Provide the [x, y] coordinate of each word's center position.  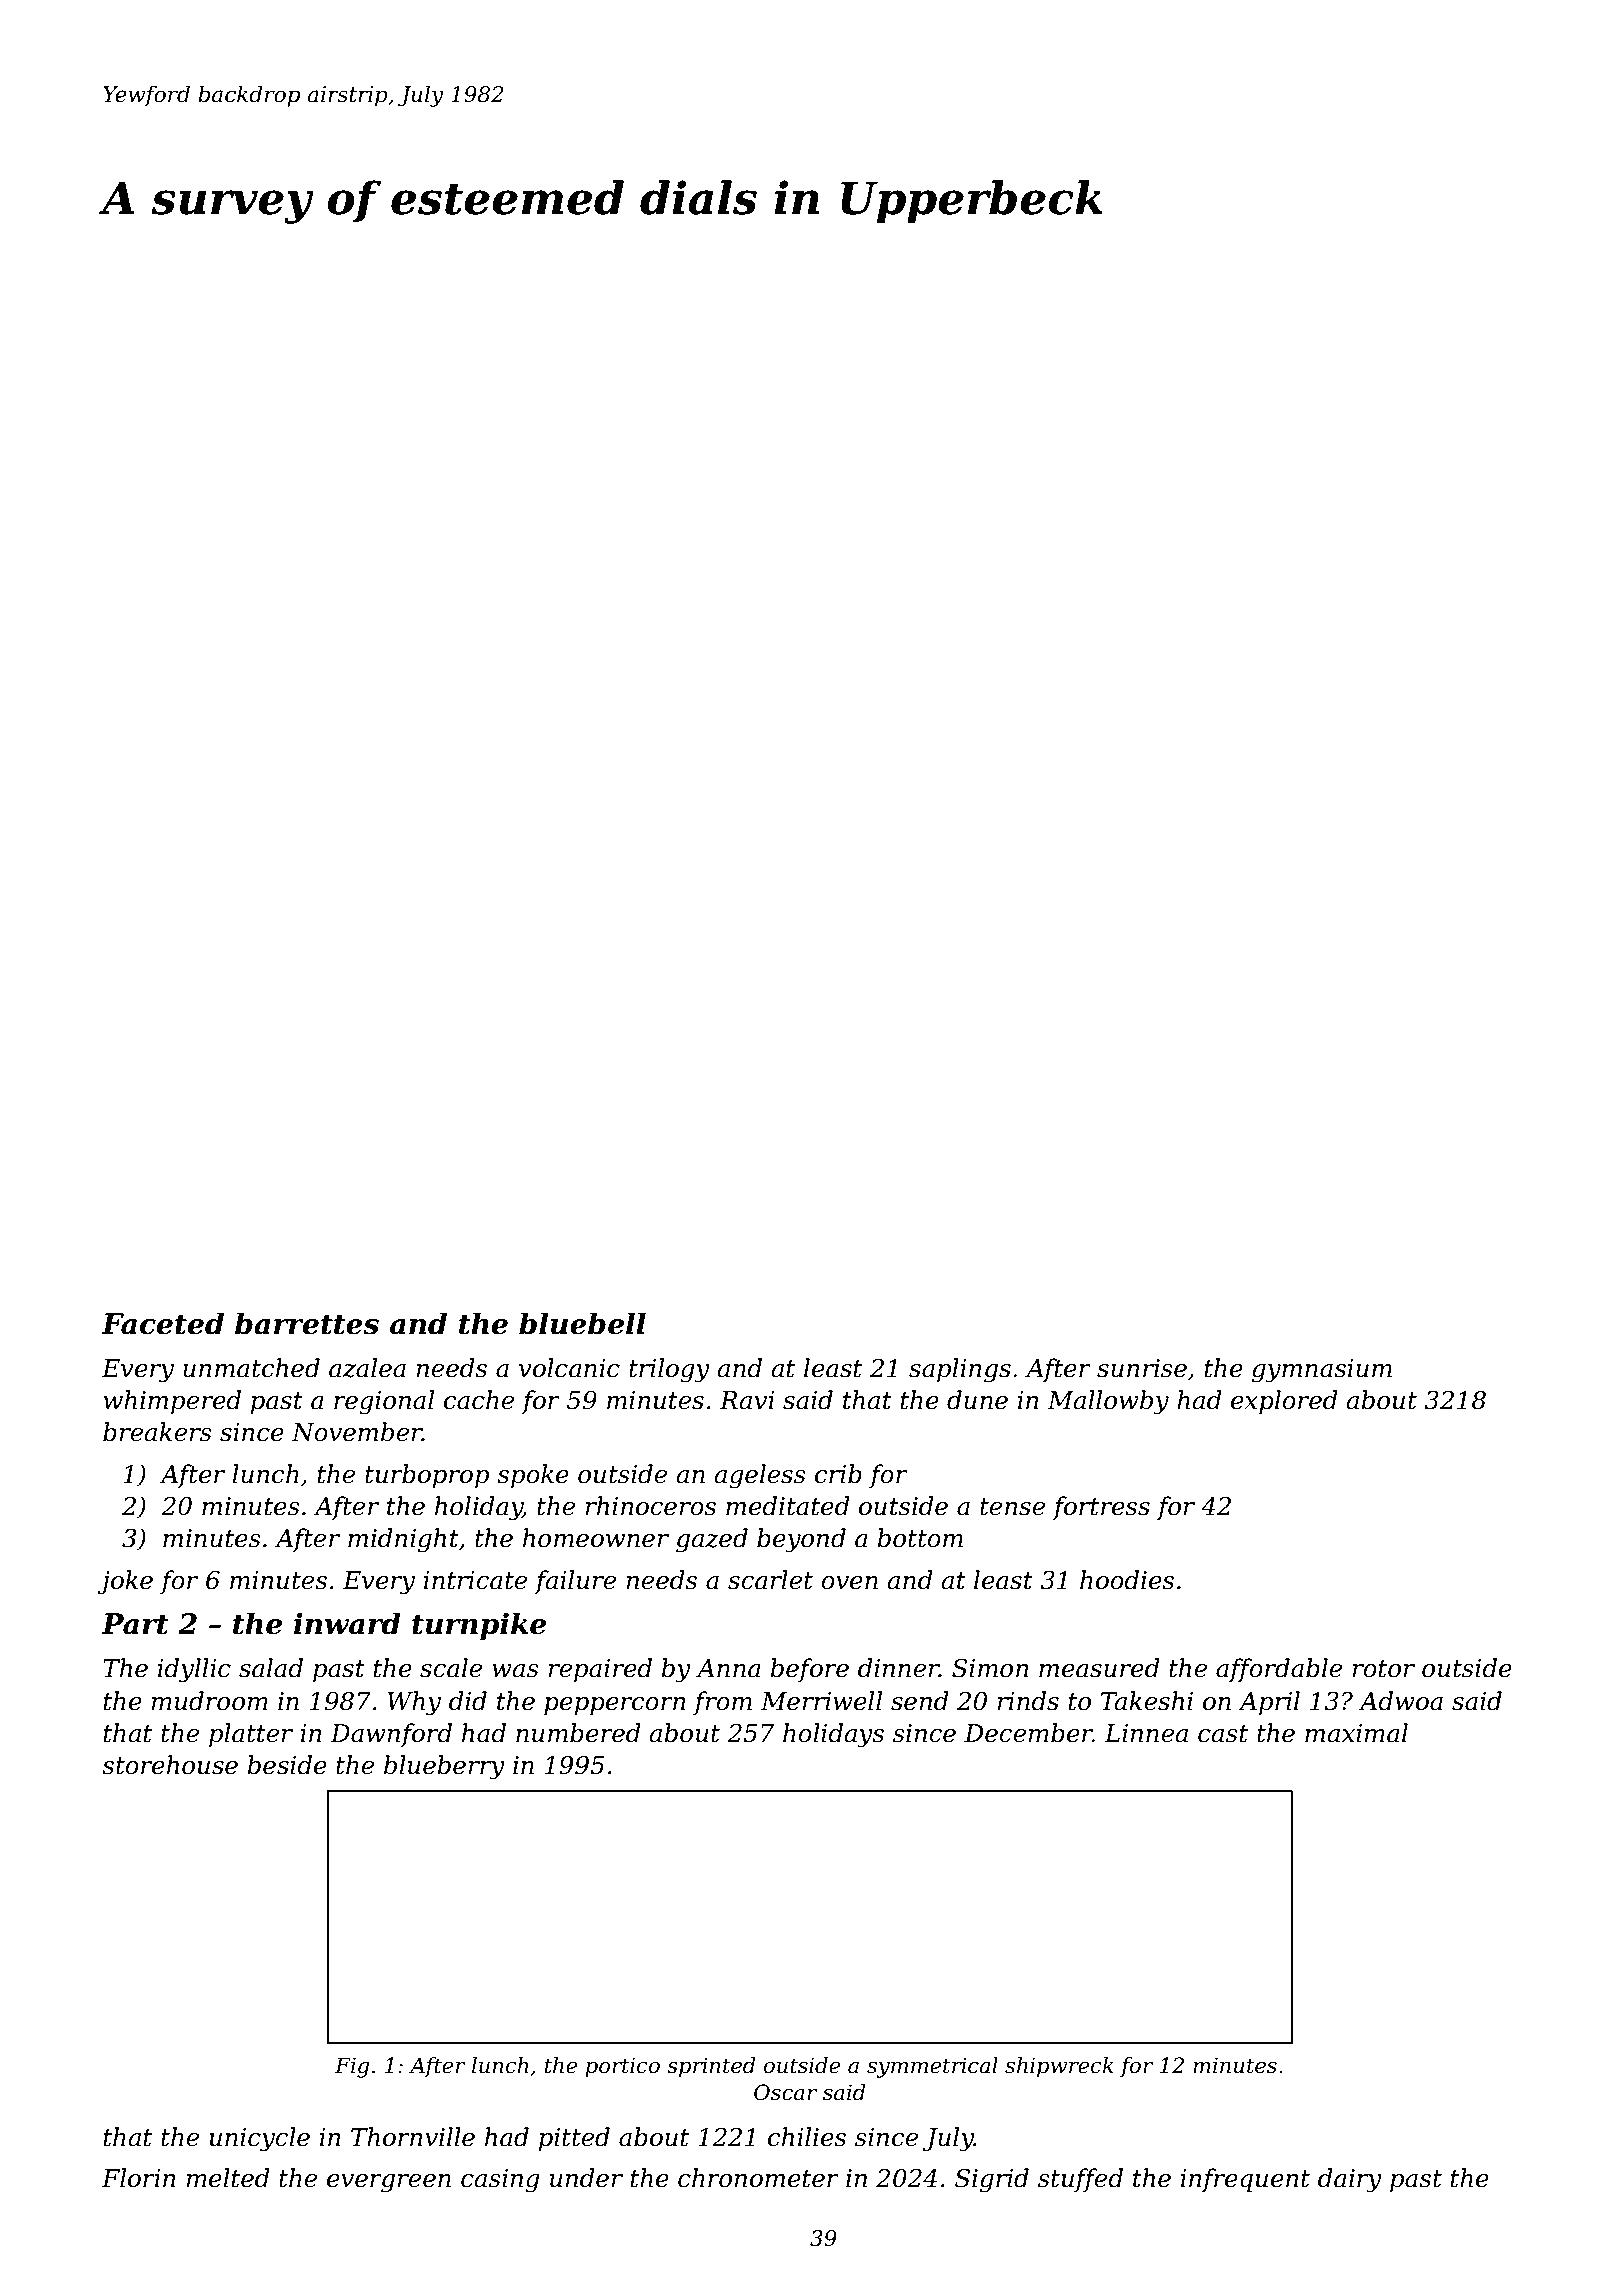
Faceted [162, 1323]
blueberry [444, 1767]
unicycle [260, 2139]
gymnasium [1322, 1371]
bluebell [582, 1323]
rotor [1383, 1669]
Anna [728, 1668]
